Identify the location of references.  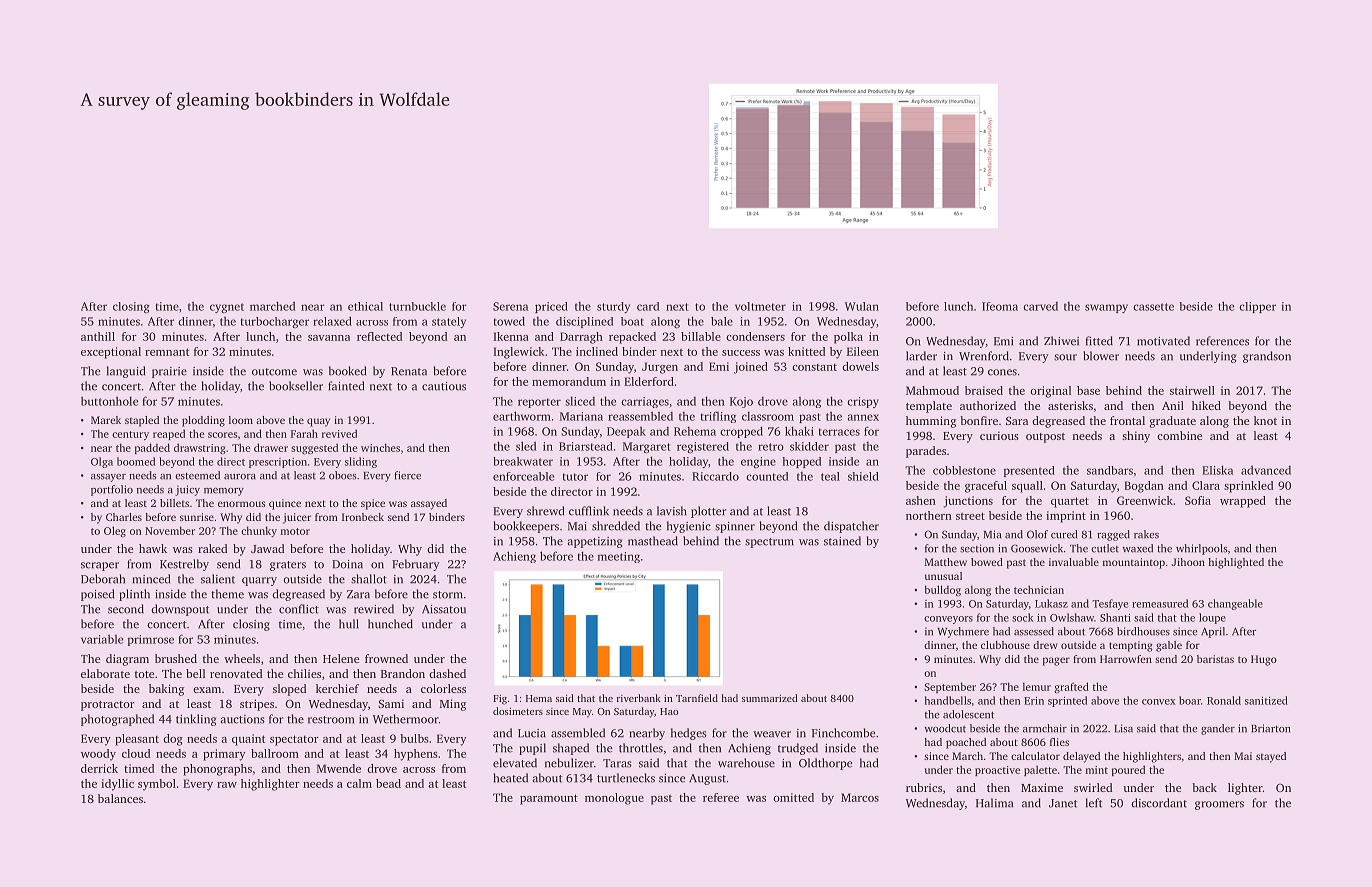
(1222, 341).
